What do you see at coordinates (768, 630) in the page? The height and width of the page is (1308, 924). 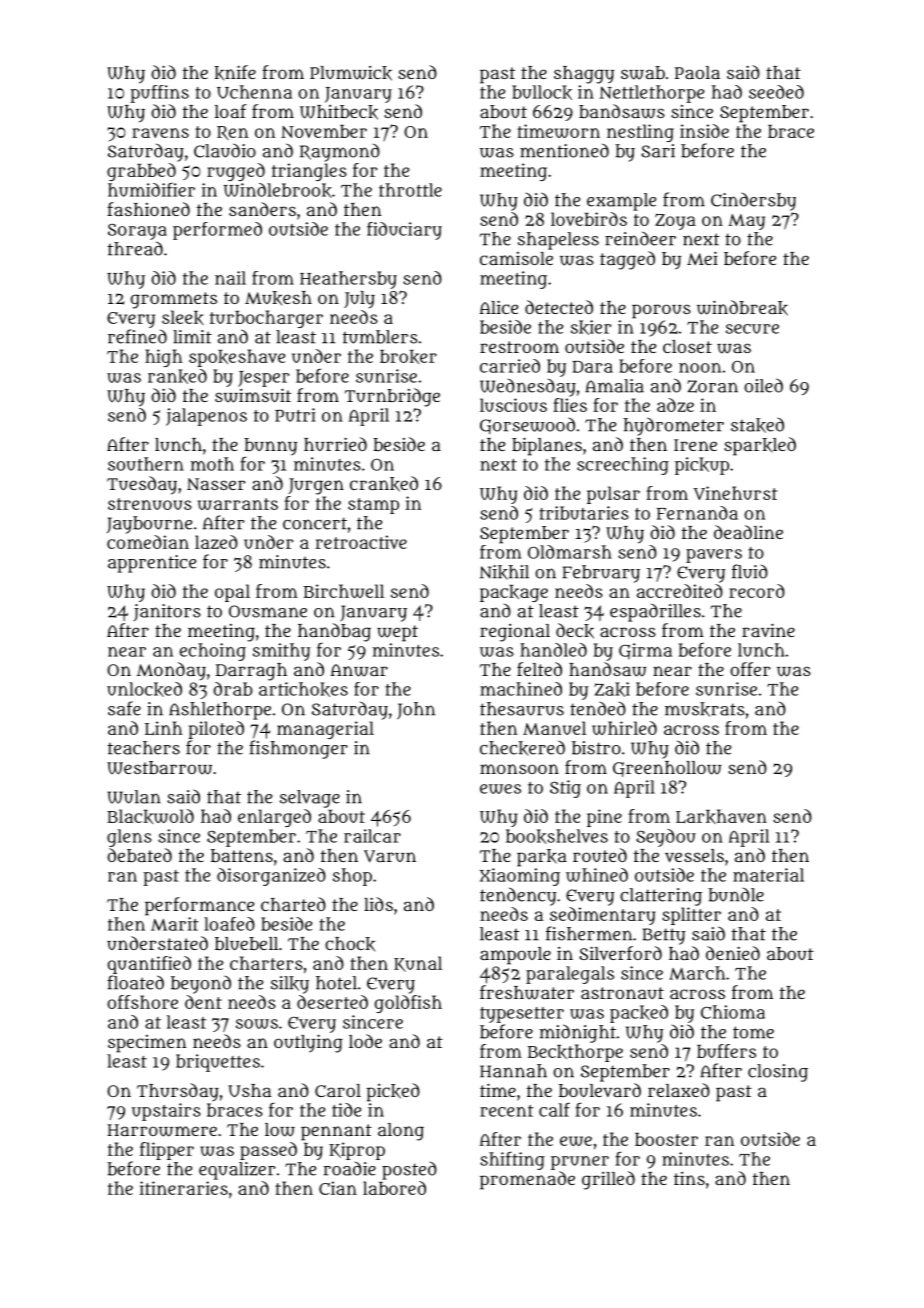 I see `ravine` at bounding box center [768, 630].
